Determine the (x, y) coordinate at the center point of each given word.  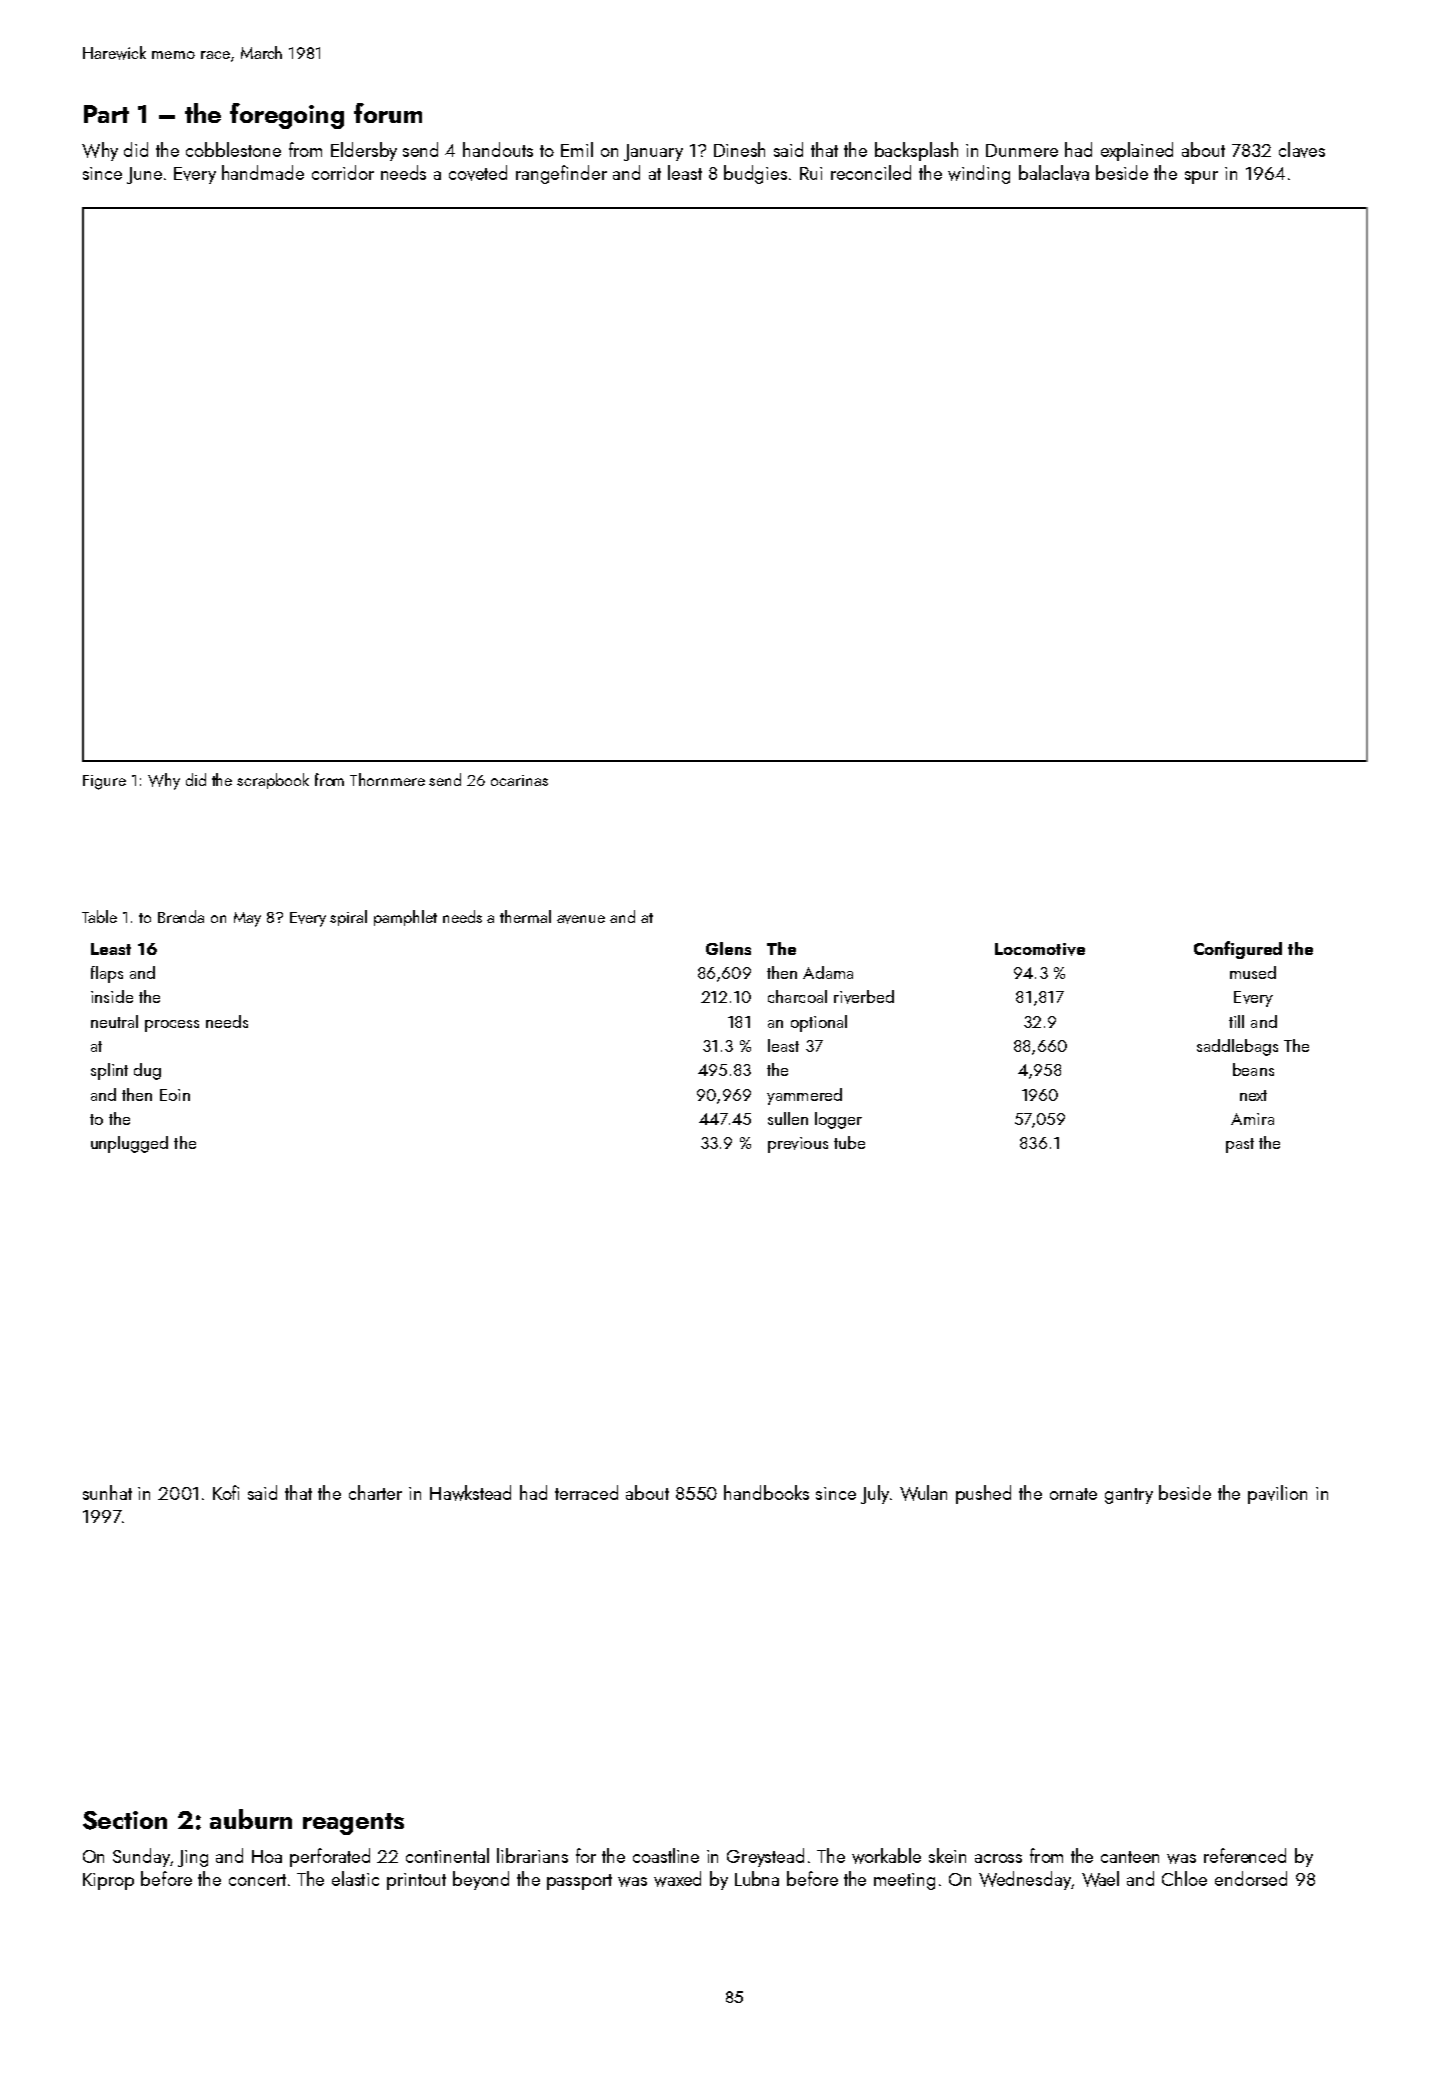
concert (257, 1880)
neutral (114, 1021)
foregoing (287, 116)
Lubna (757, 1878)
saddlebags (1237, 1047)
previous (798, 1145)
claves (1302, 150)
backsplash (916, 151)
